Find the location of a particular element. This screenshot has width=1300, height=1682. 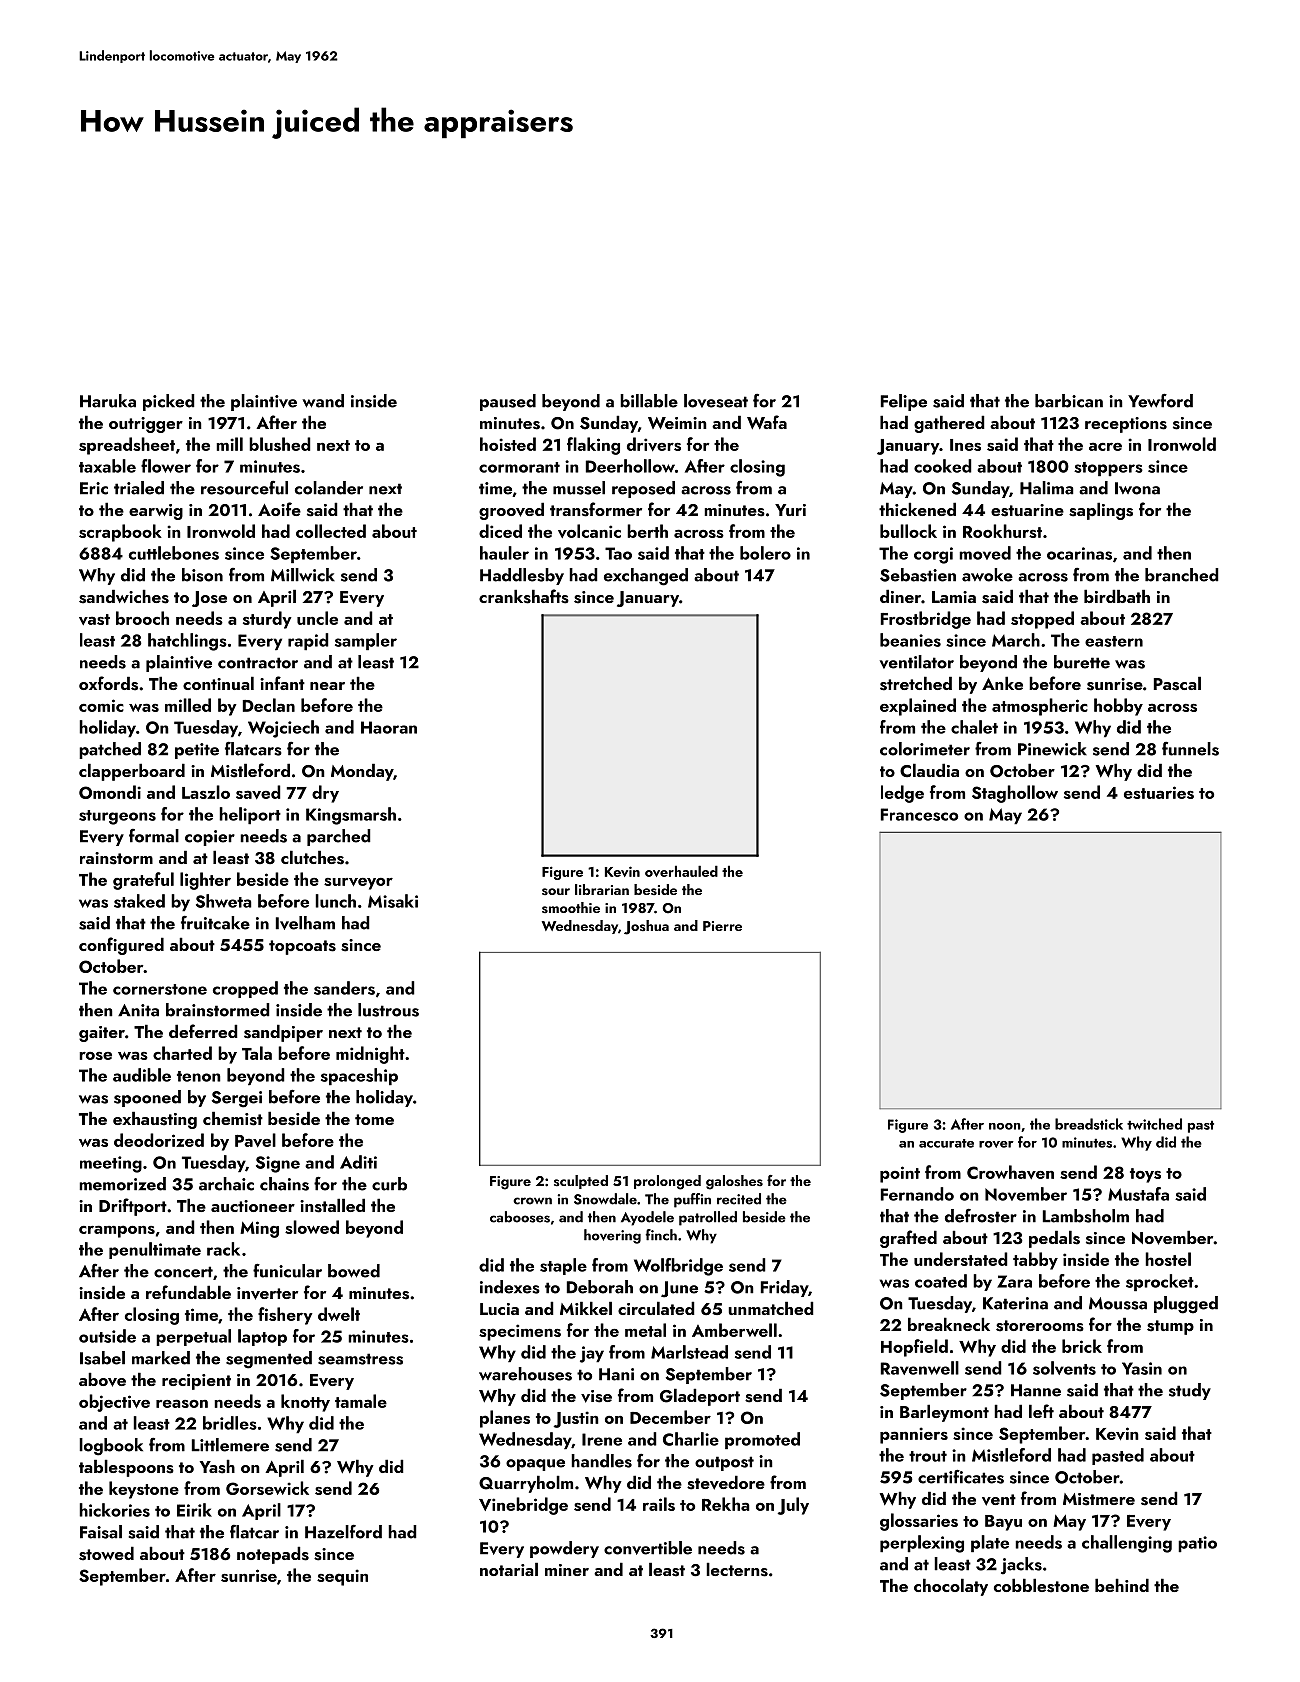

ocarinas is located at coordinates (1079, 553).
